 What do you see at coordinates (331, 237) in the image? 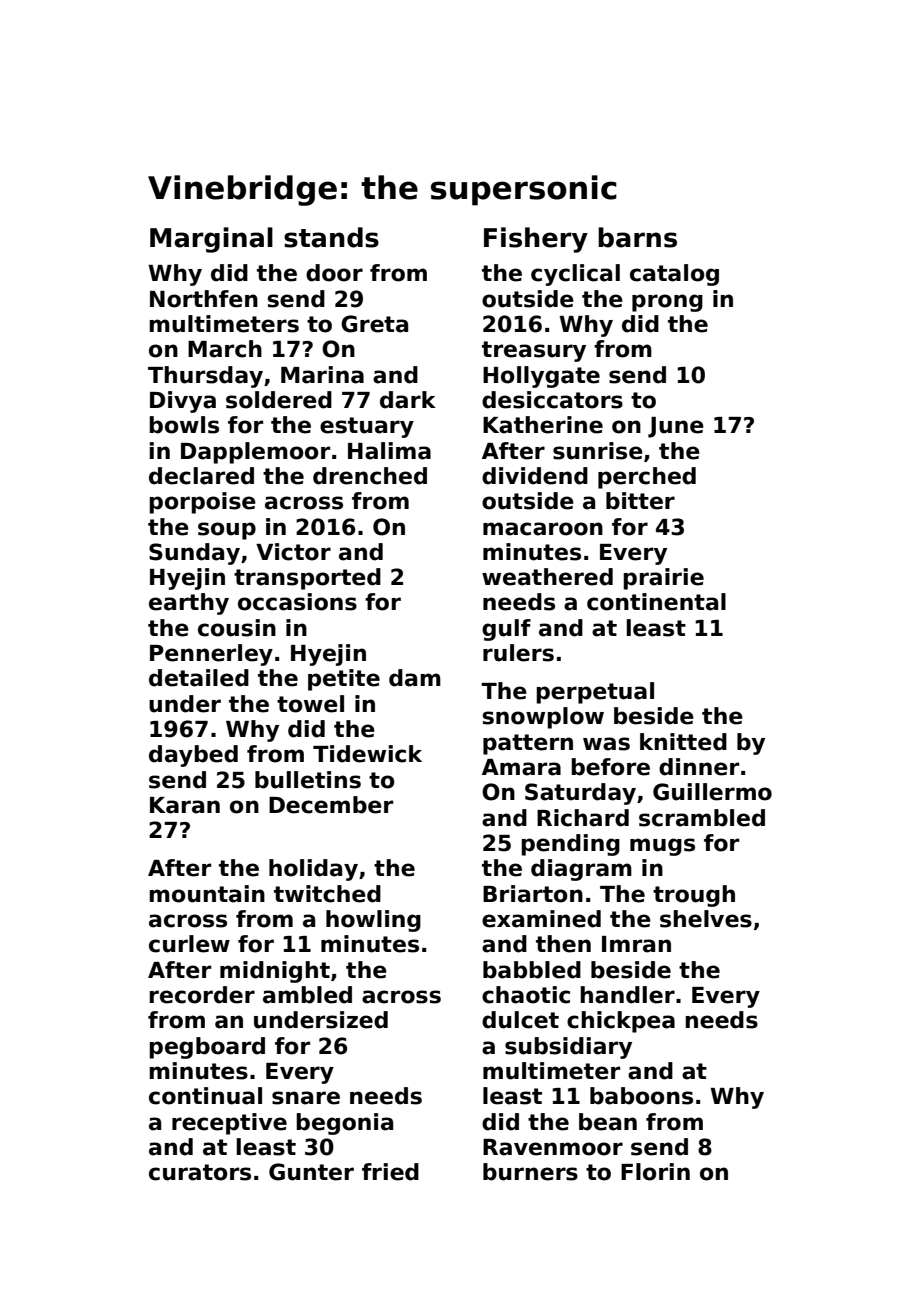
I see `stands` at bounding box center [331, 237].
